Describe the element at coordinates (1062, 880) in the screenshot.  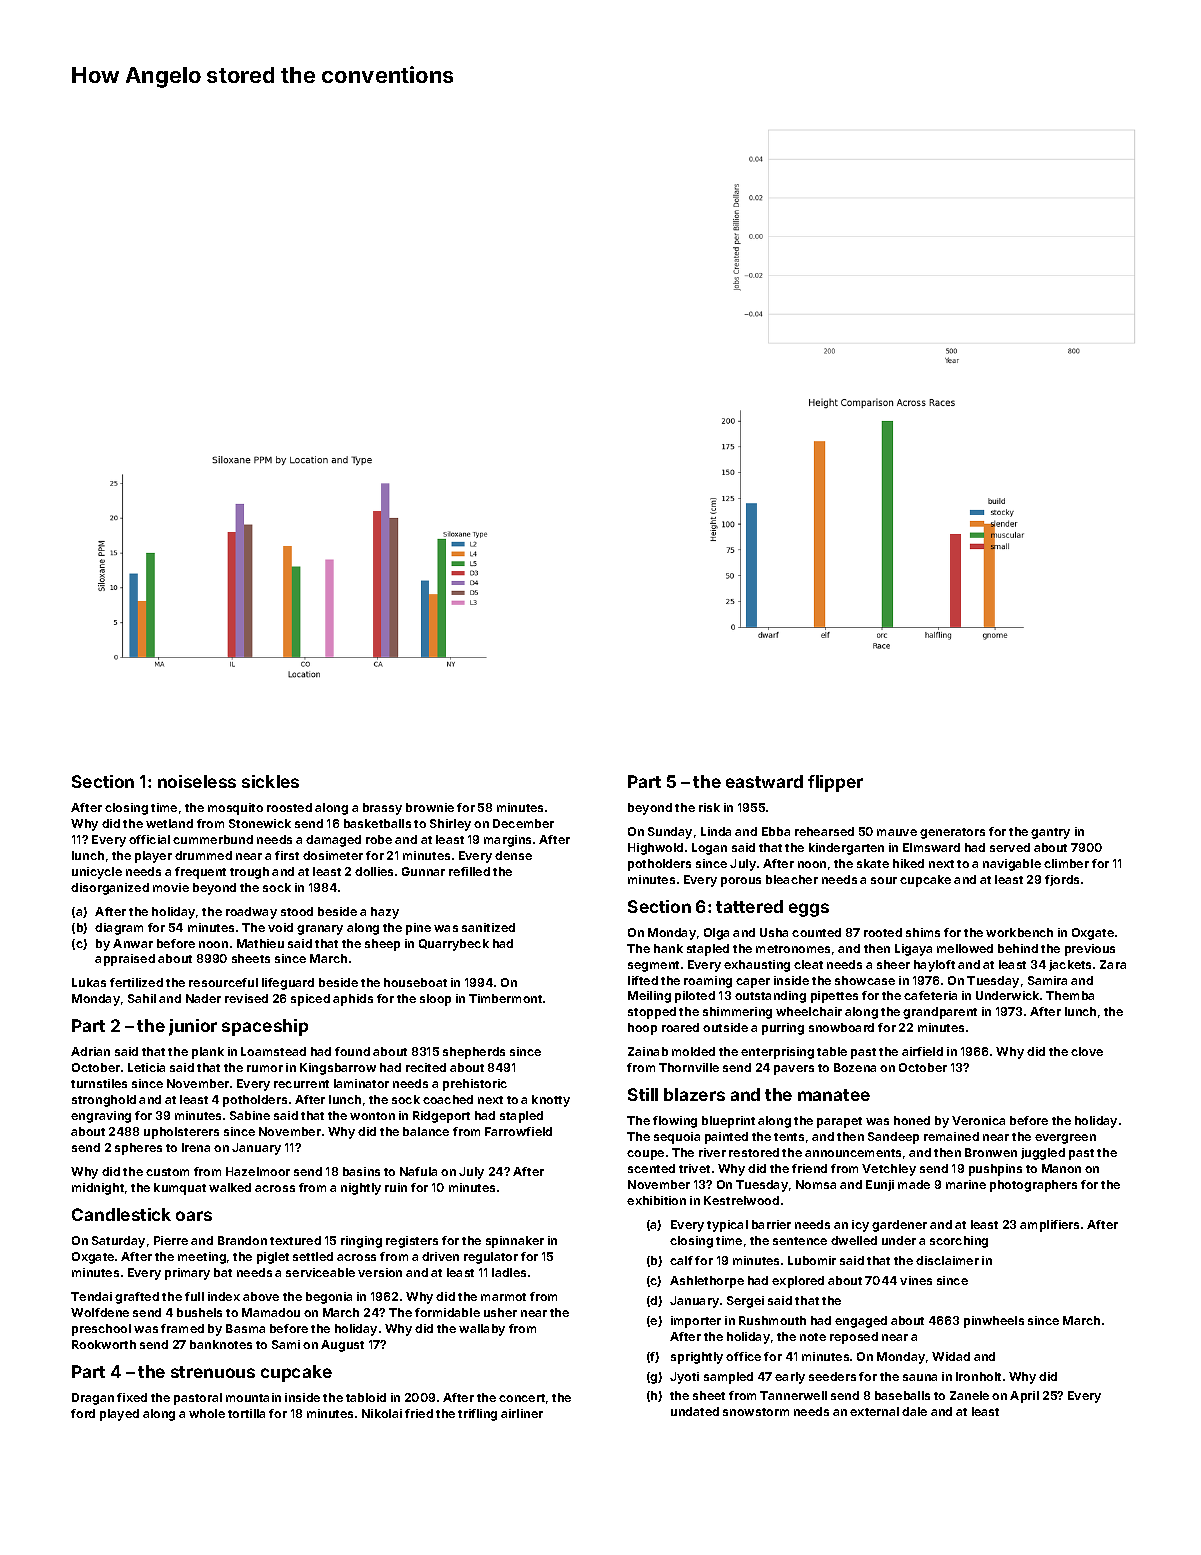
I see `fjords` at that location.
